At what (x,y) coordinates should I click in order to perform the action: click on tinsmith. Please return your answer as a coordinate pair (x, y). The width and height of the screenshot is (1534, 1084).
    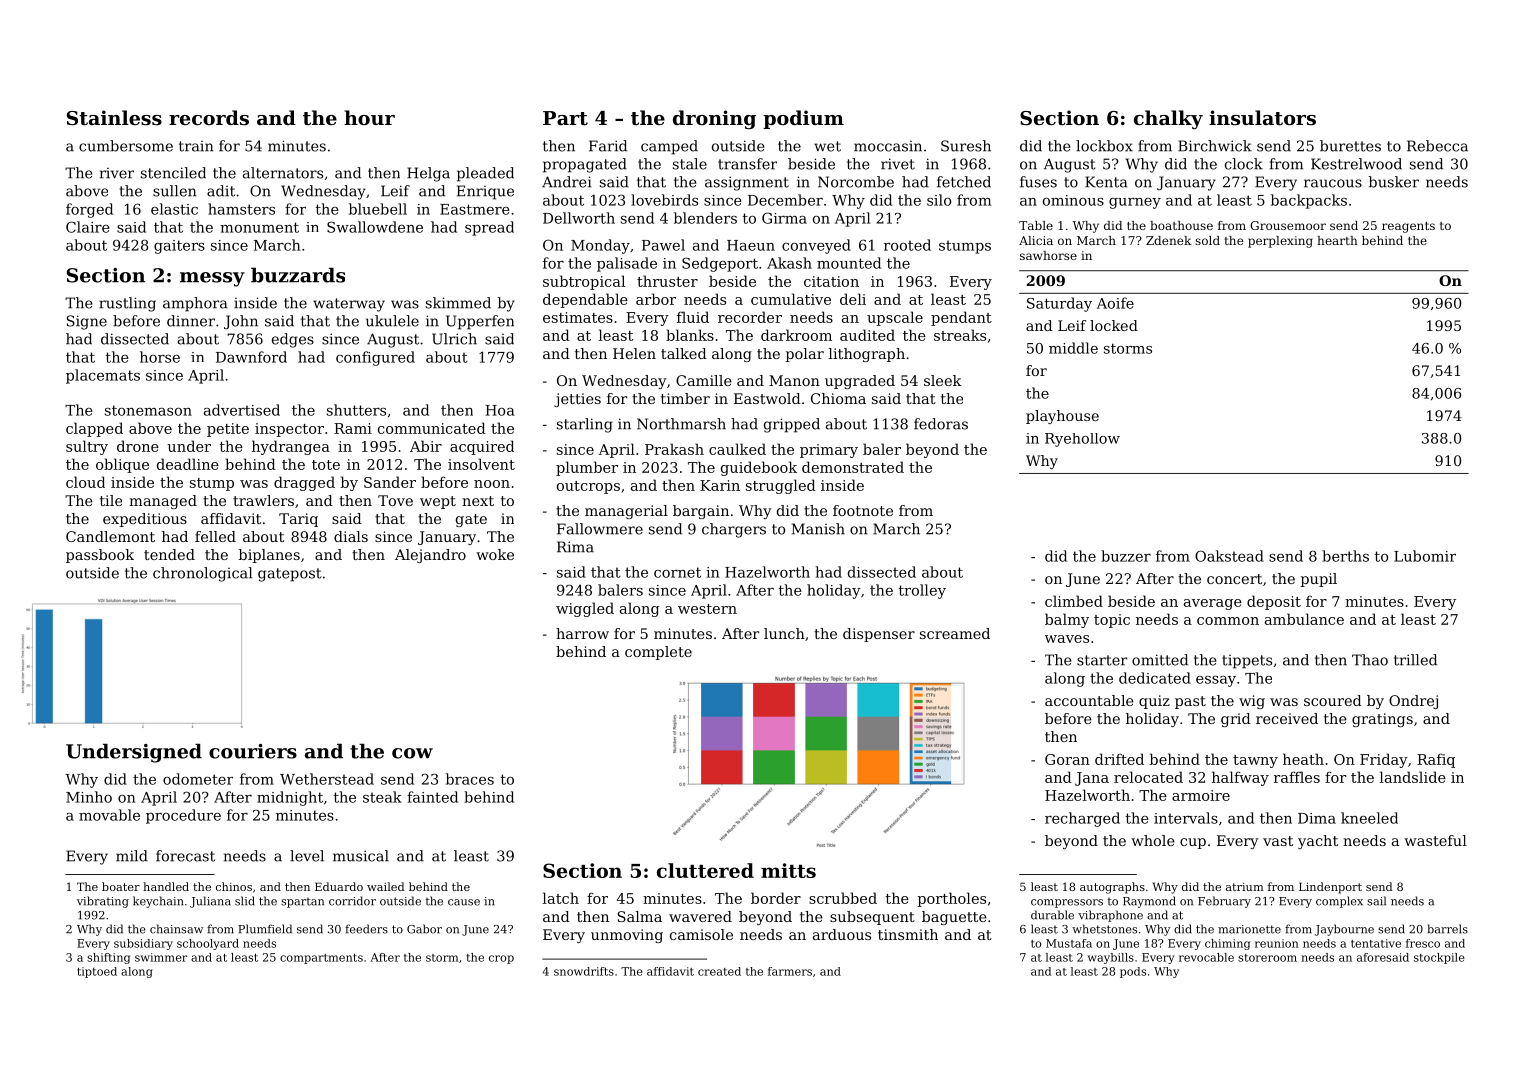
    Looking at the image, I should click on (908, 934).
